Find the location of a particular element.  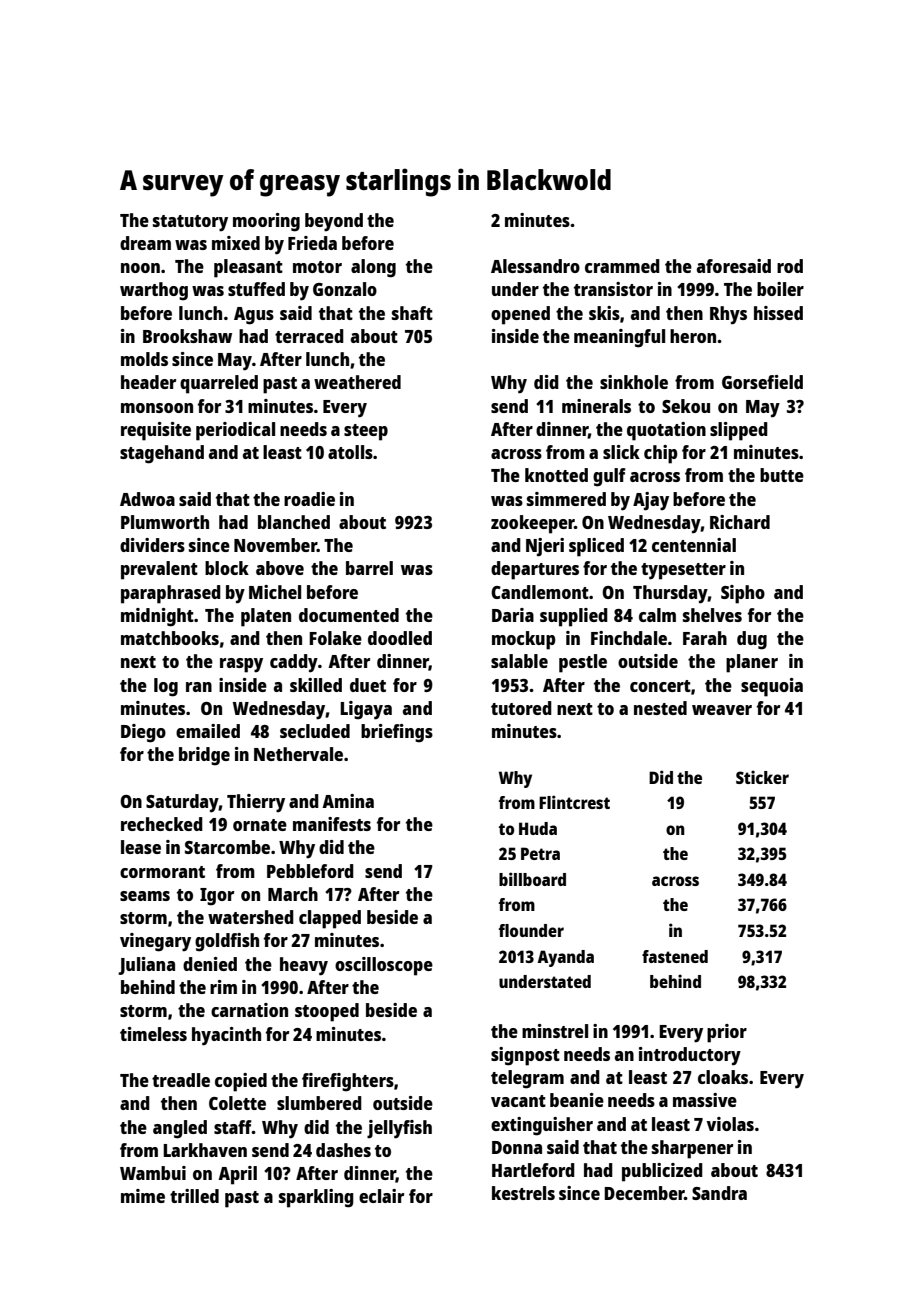

violas is located at coordinates (730, 1124).
